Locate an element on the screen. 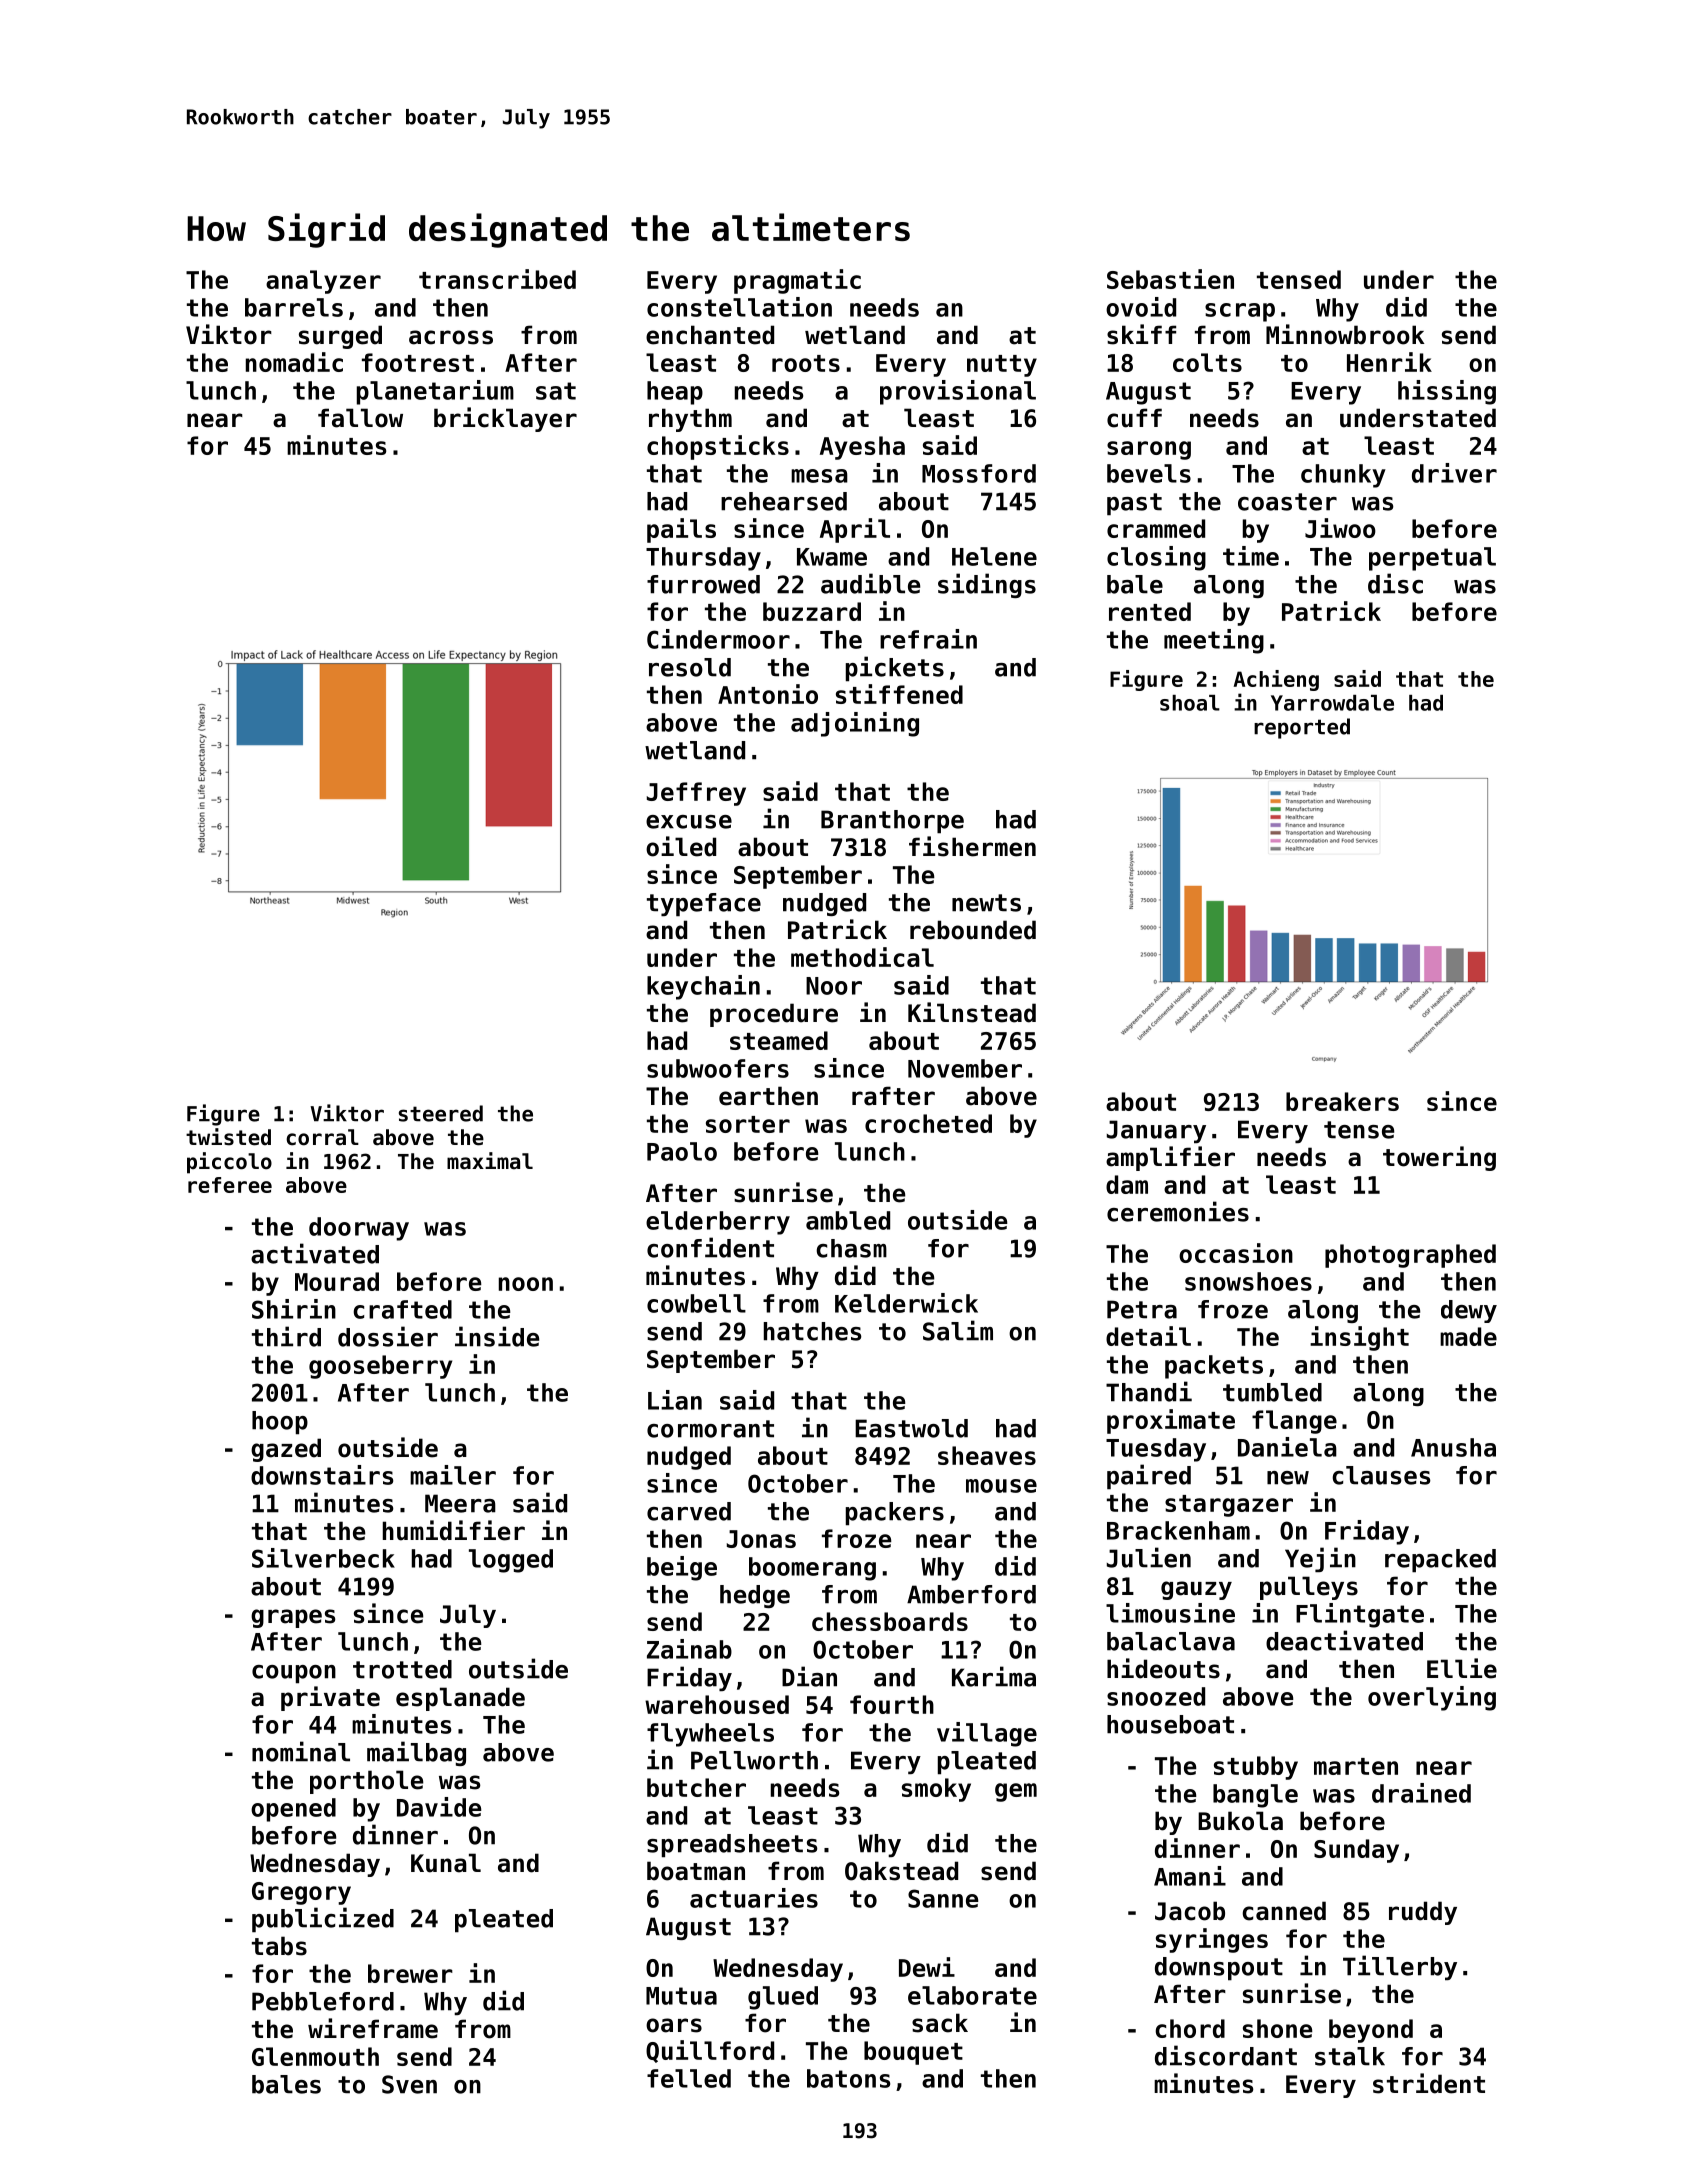 Image resolution: width=1683 pixels, height=2178 pixels. butcher is located at coordinates (696, 1787).
